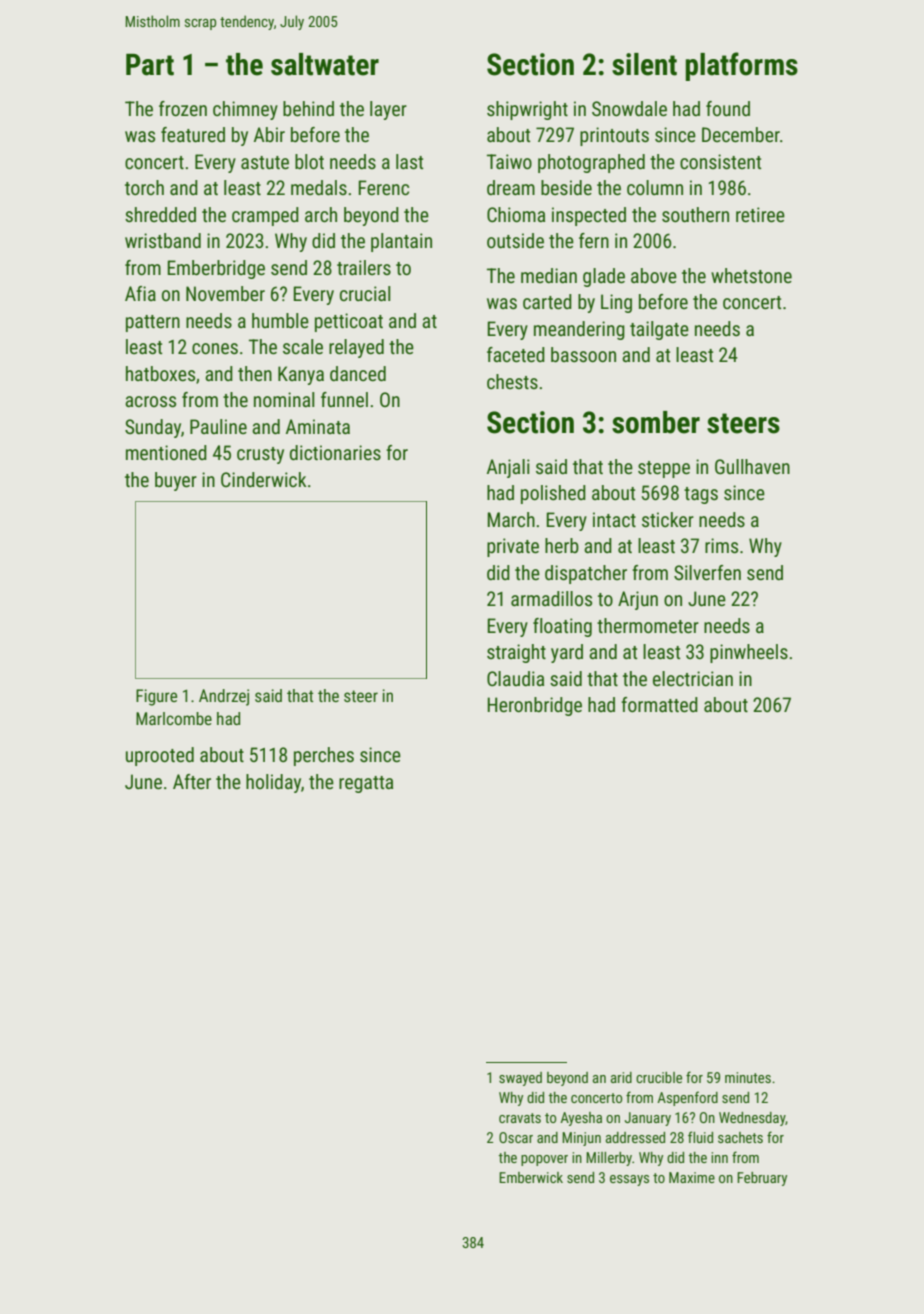 Image resolution: width=924 pixels, height=1314 pixels. What do you see at coordinates (325, 64) in the image?
I see `saltwater` at bounding box center [325, 64].
